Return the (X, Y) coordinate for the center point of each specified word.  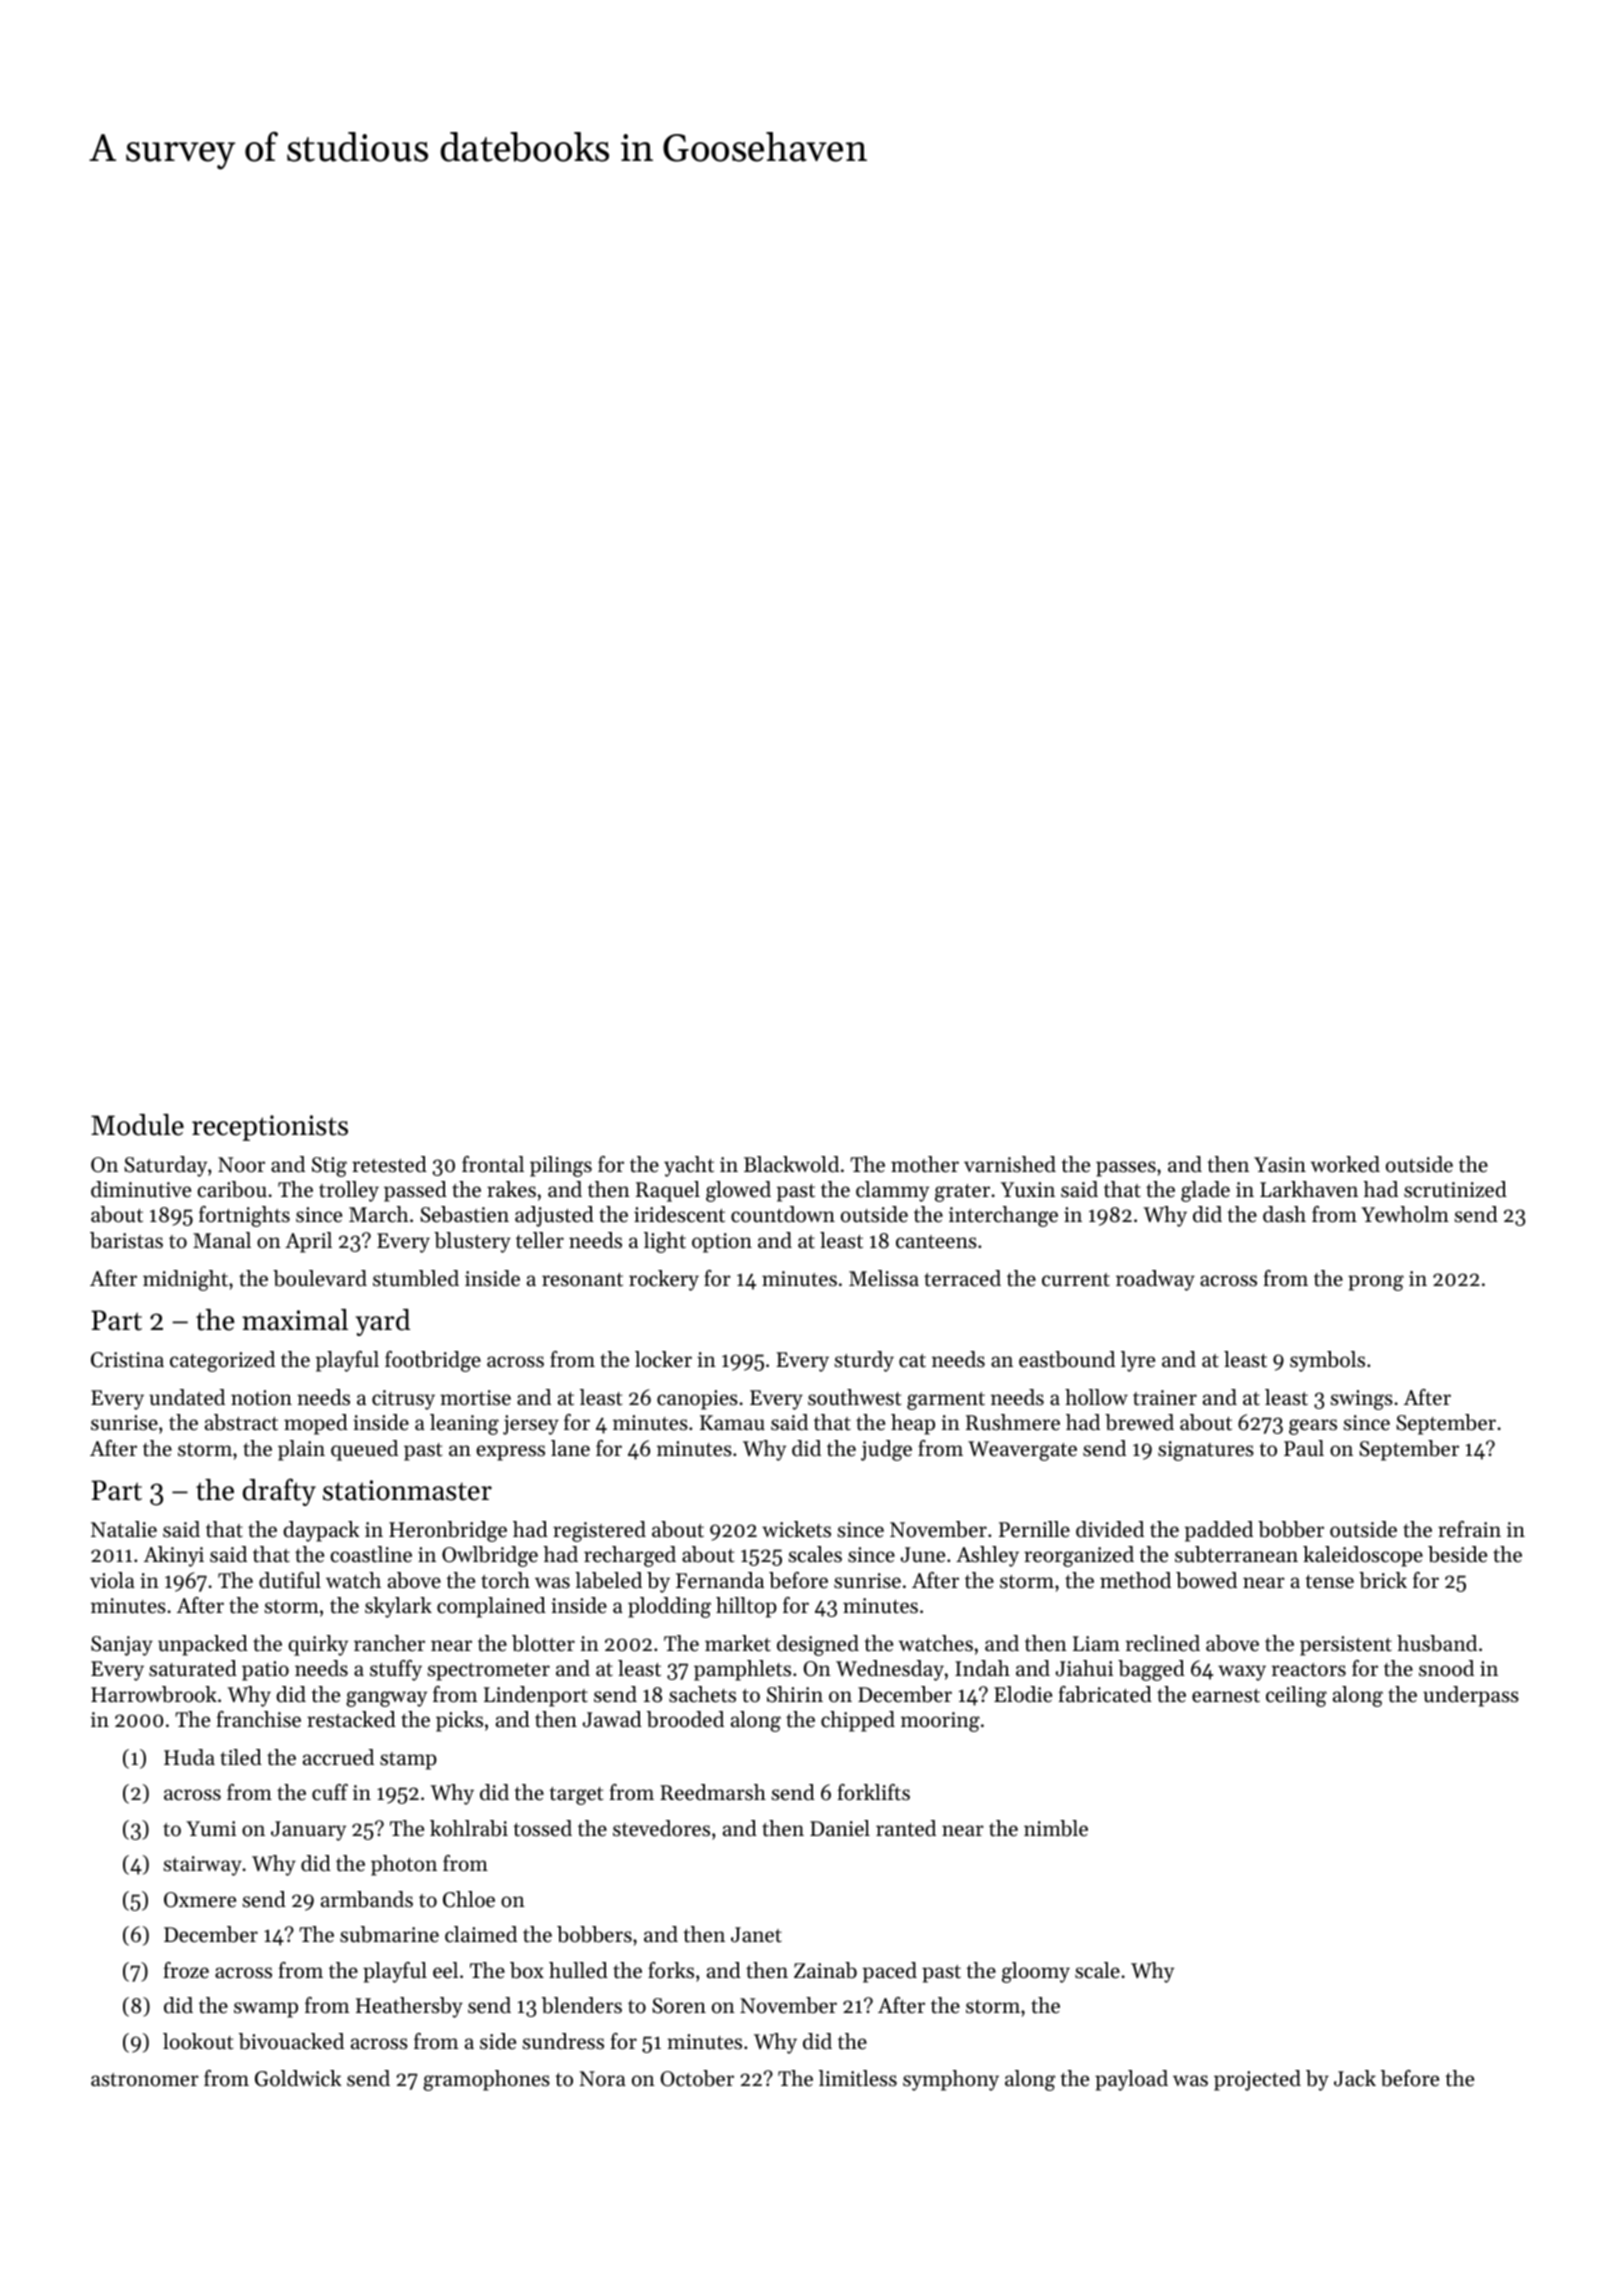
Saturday (165, 1166)
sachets (702, 1694)
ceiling (1296, 1696)
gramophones (486, 2080)
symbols (1327, 1361)
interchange (1003, 1216)
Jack (1355, 2078)
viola (112, 1580)
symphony (951, 2080)
